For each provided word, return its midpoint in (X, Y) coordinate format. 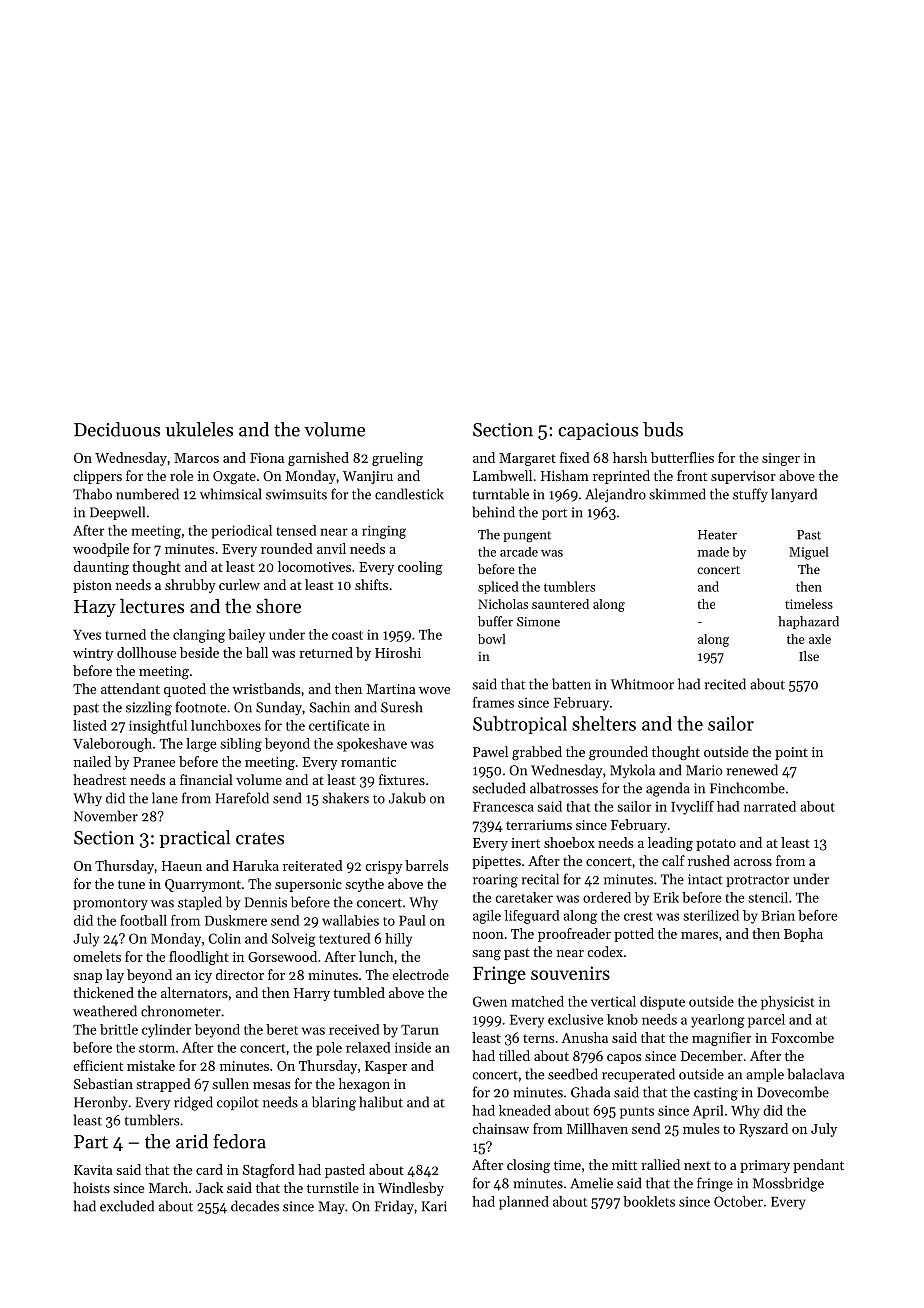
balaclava (816, 1074)
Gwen (490, 1001)
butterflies (682, 457)
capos (624, 1059)
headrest (99, 779)
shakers (345, 798)
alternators (194, 992)
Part (91, 1142)
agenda (668, 789)
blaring (334, 1103)
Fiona (267, 458)
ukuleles (199, 429)
